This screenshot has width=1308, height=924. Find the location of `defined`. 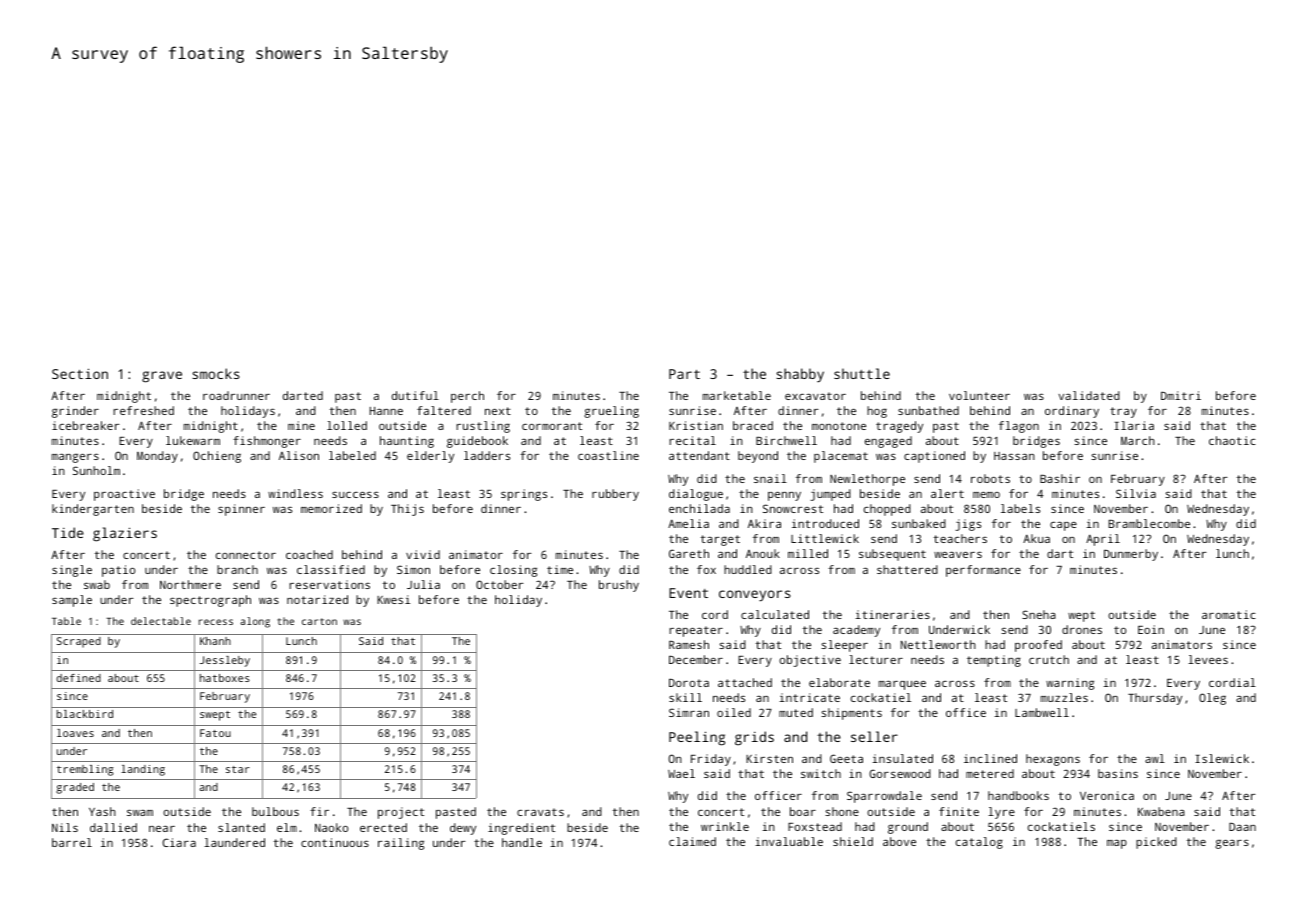

defined is located at coordinates (79, 678).
